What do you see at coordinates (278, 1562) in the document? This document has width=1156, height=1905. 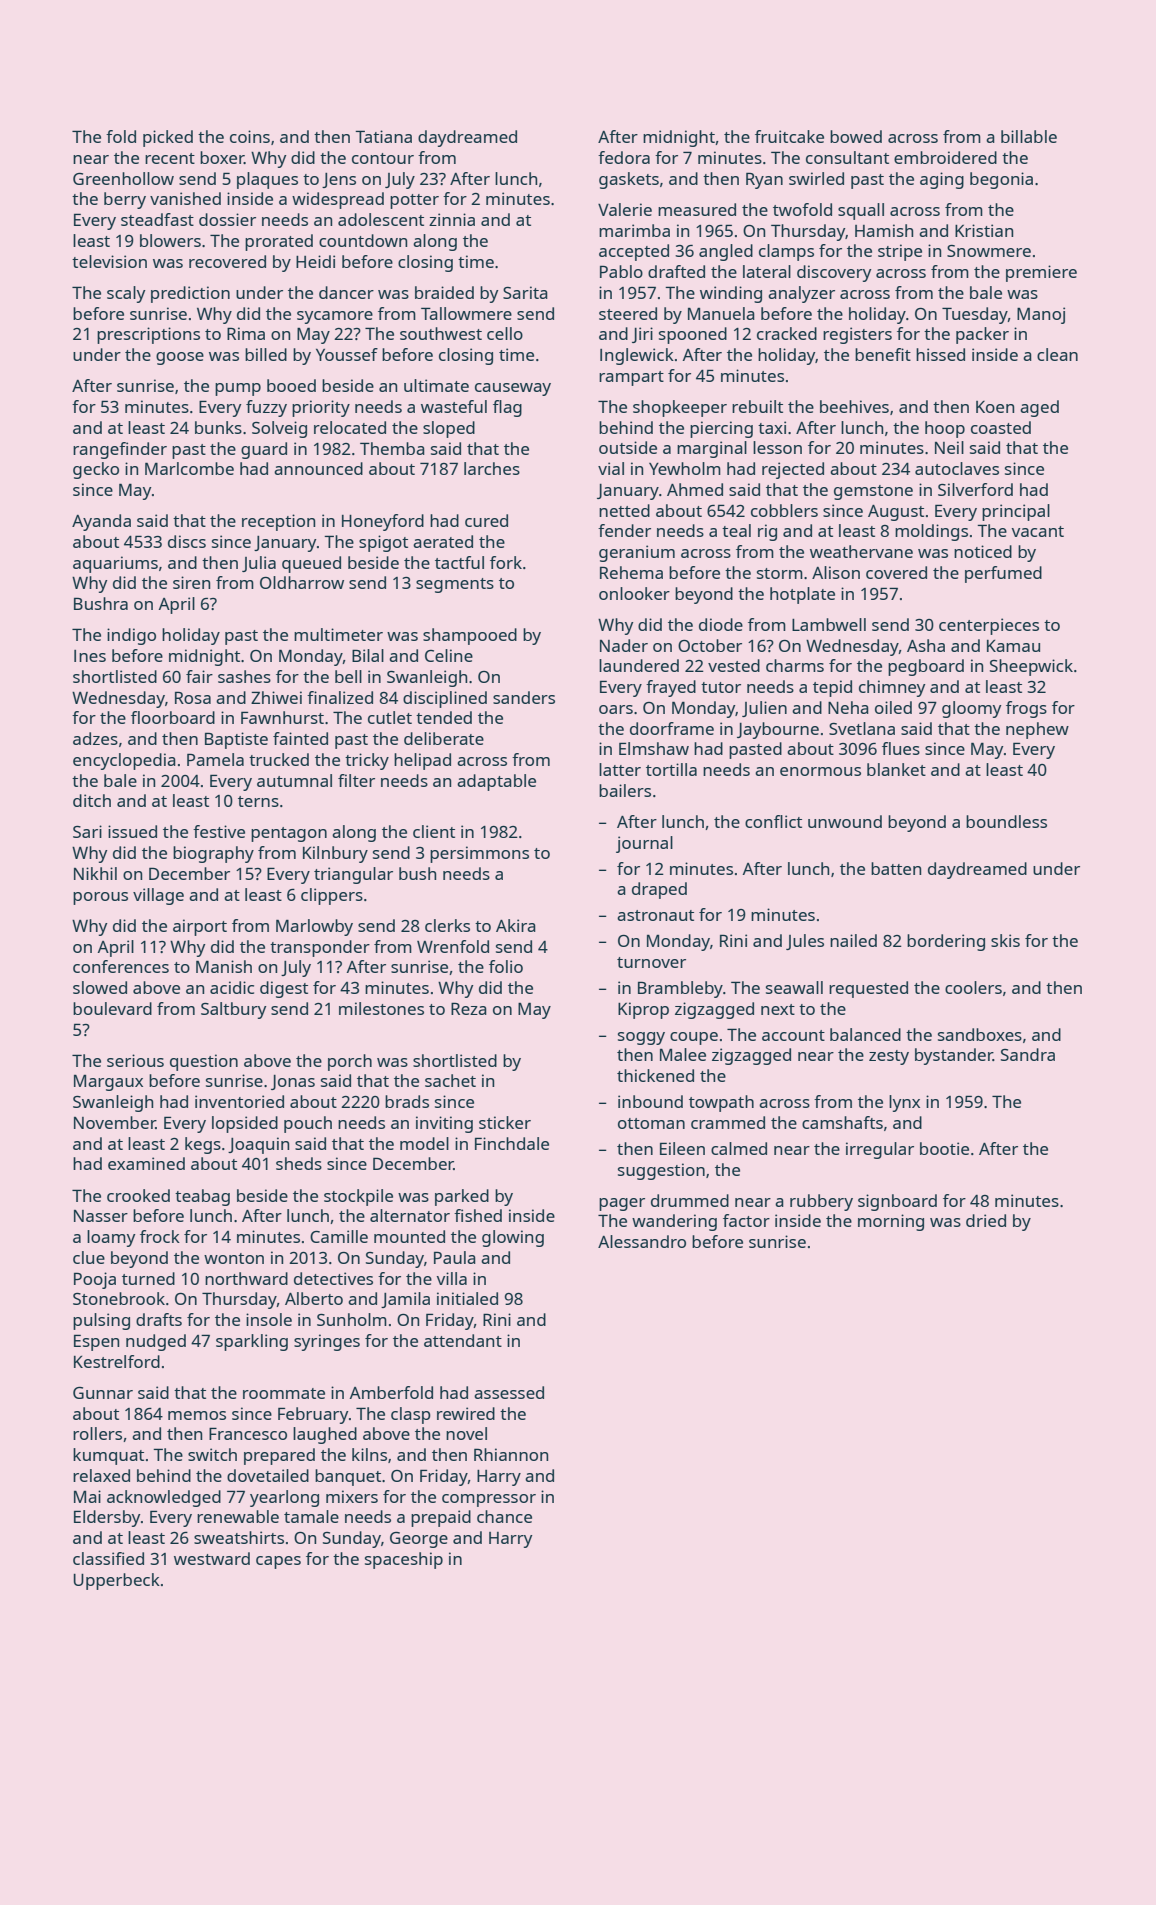 I see `capes` at bounding box center [278, 1562].
